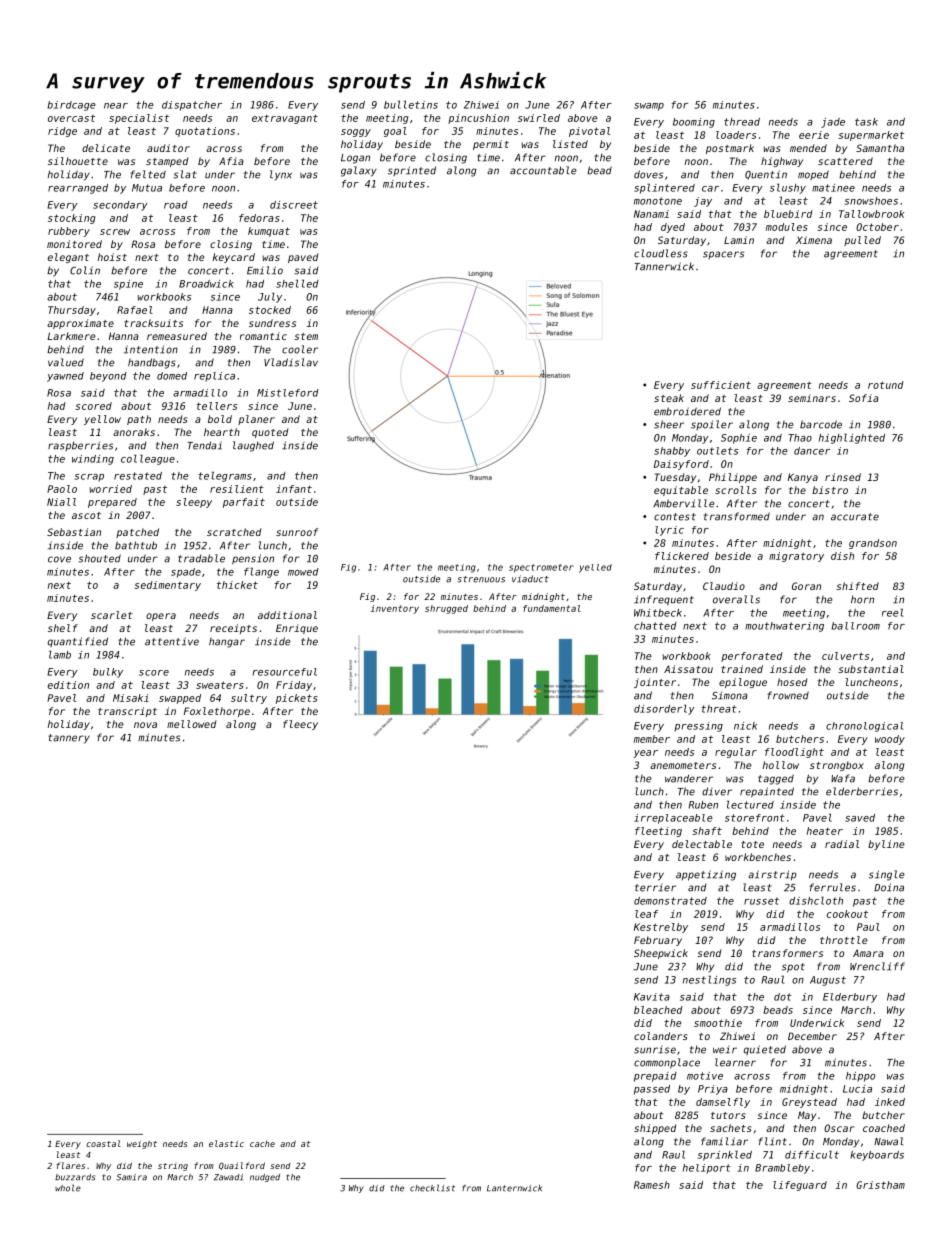  What do you see at coordinates (478, 119) in the screenshot?
I see `pincushion` at bounding box center [478, 119].
